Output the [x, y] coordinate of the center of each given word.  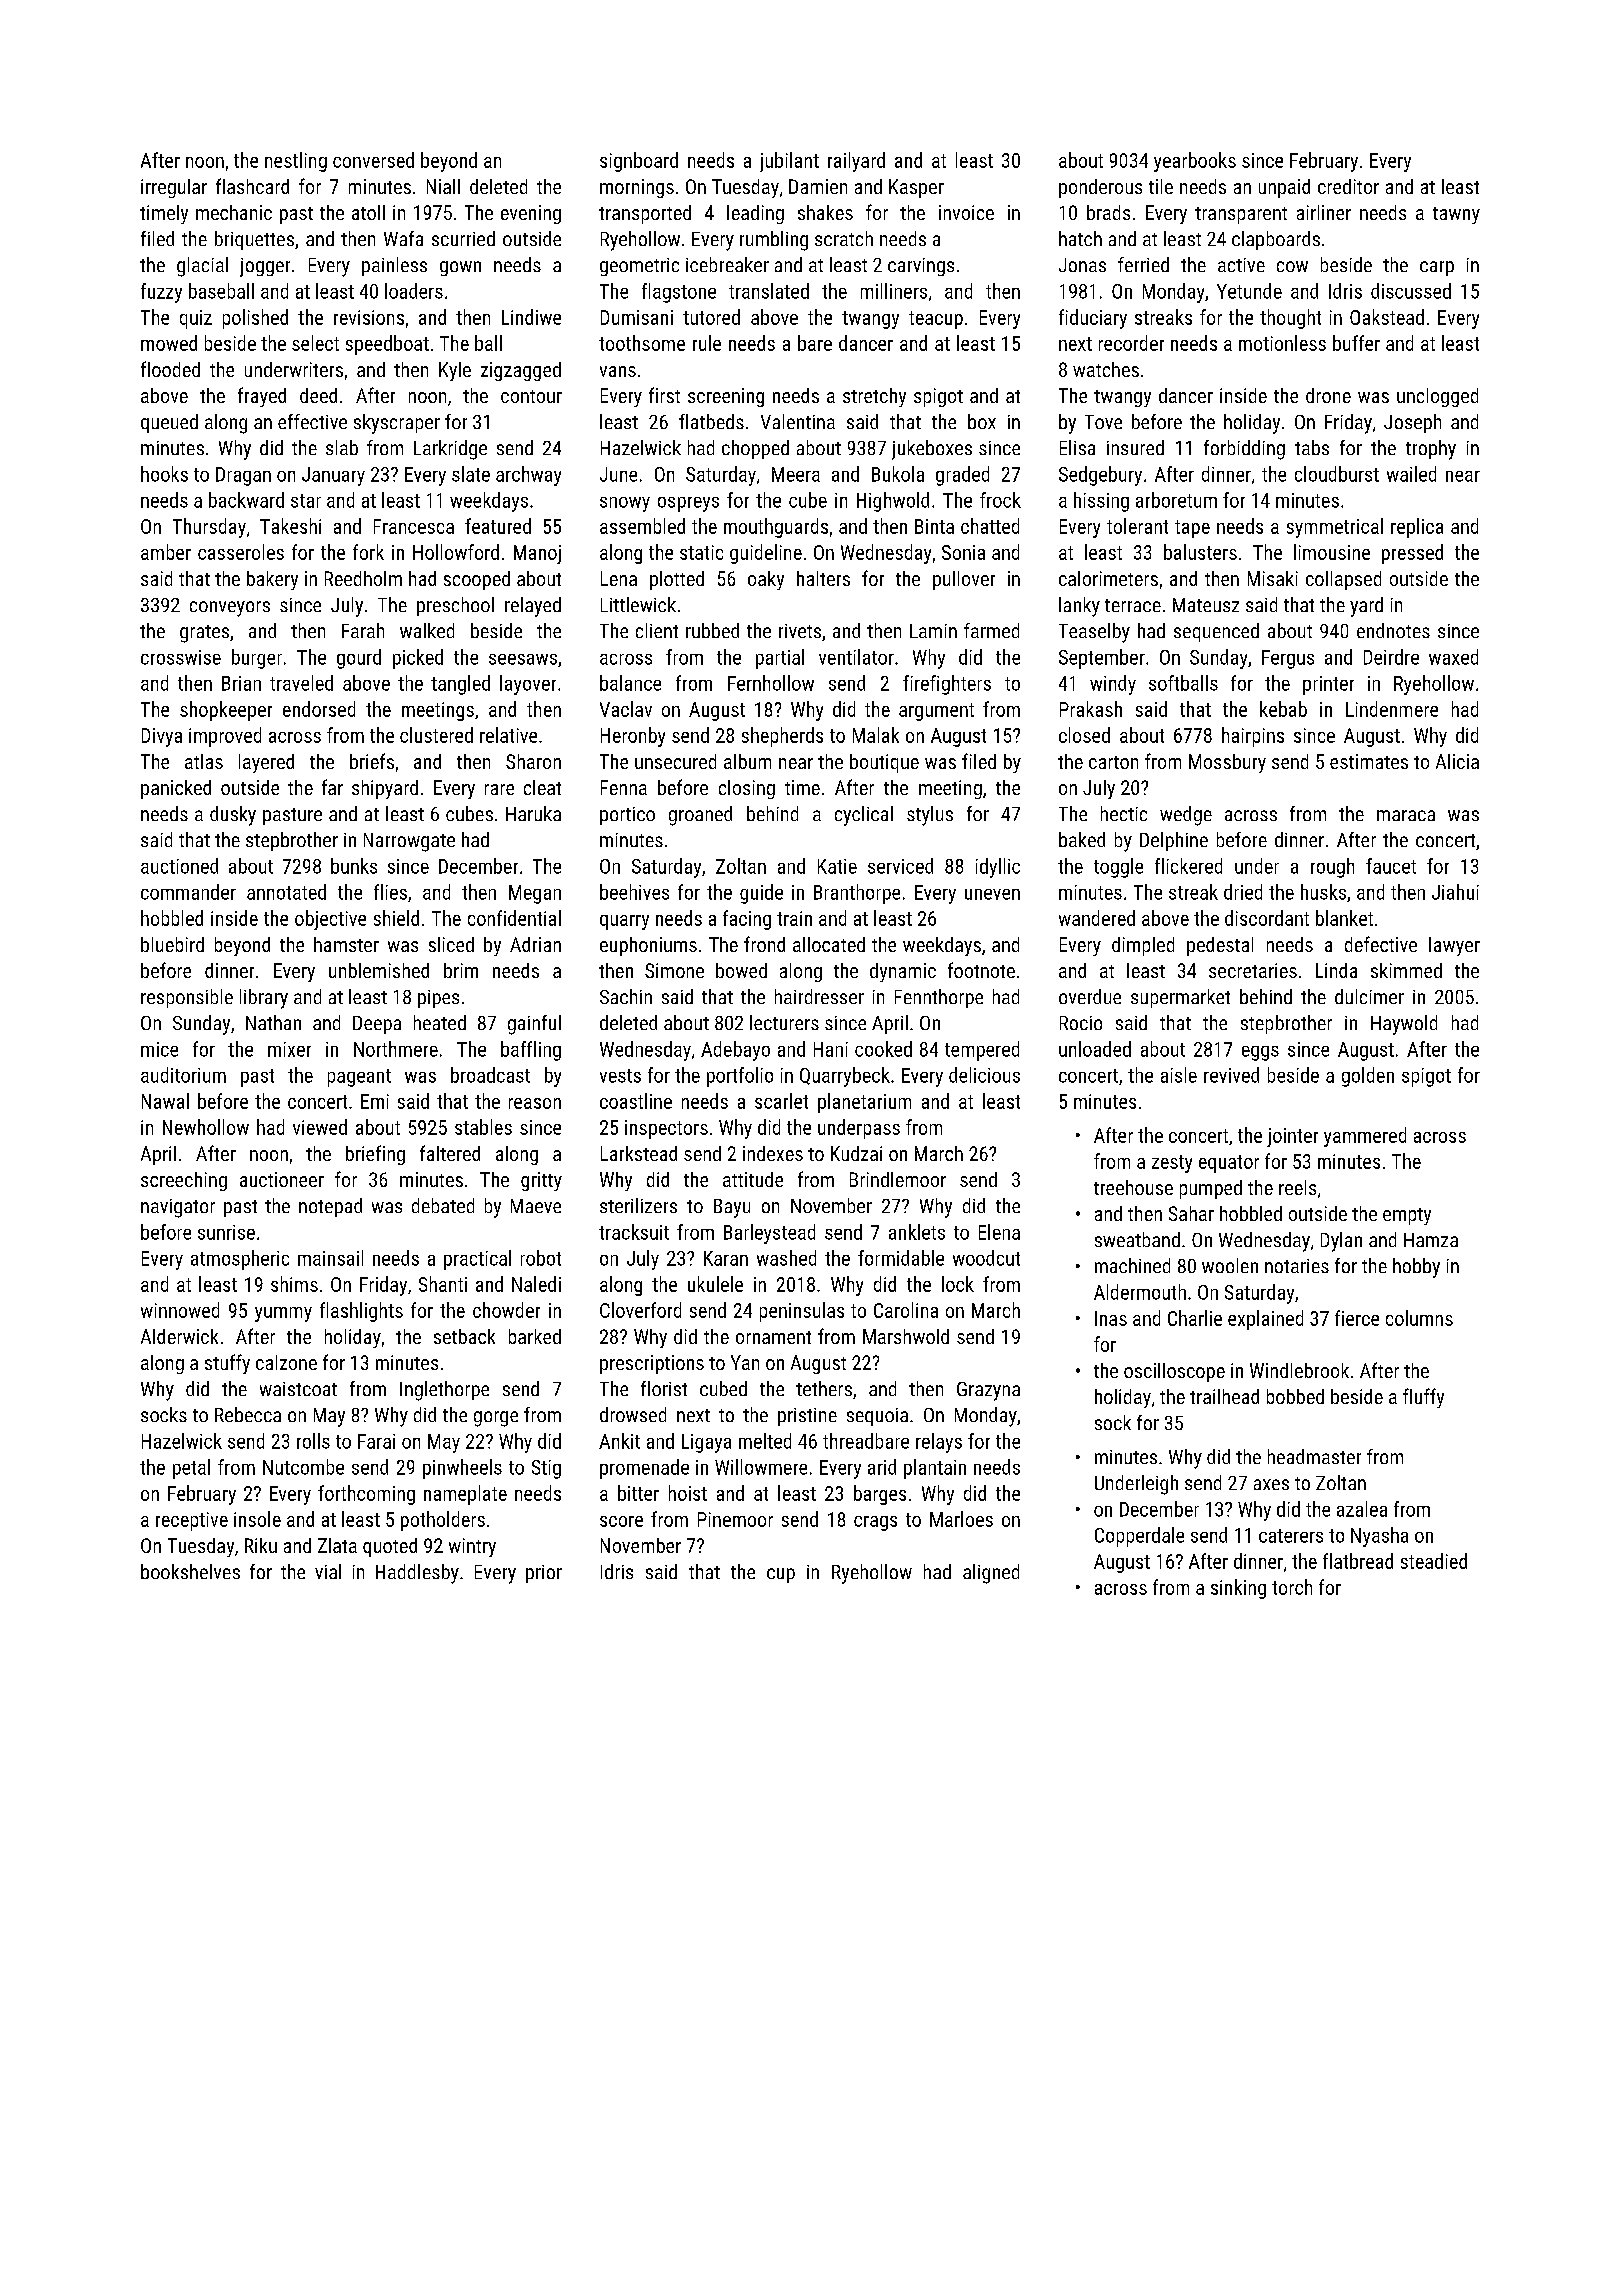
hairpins [1253, 737]
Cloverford [640, 1310]
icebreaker [727, 264]
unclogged [1437, 397]
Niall [443, 186]
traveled [301, 683]
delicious [984, 1075]
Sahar [1191, 1213]
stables [483, 1127]
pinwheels [462, 1469]
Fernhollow [771, 683]
